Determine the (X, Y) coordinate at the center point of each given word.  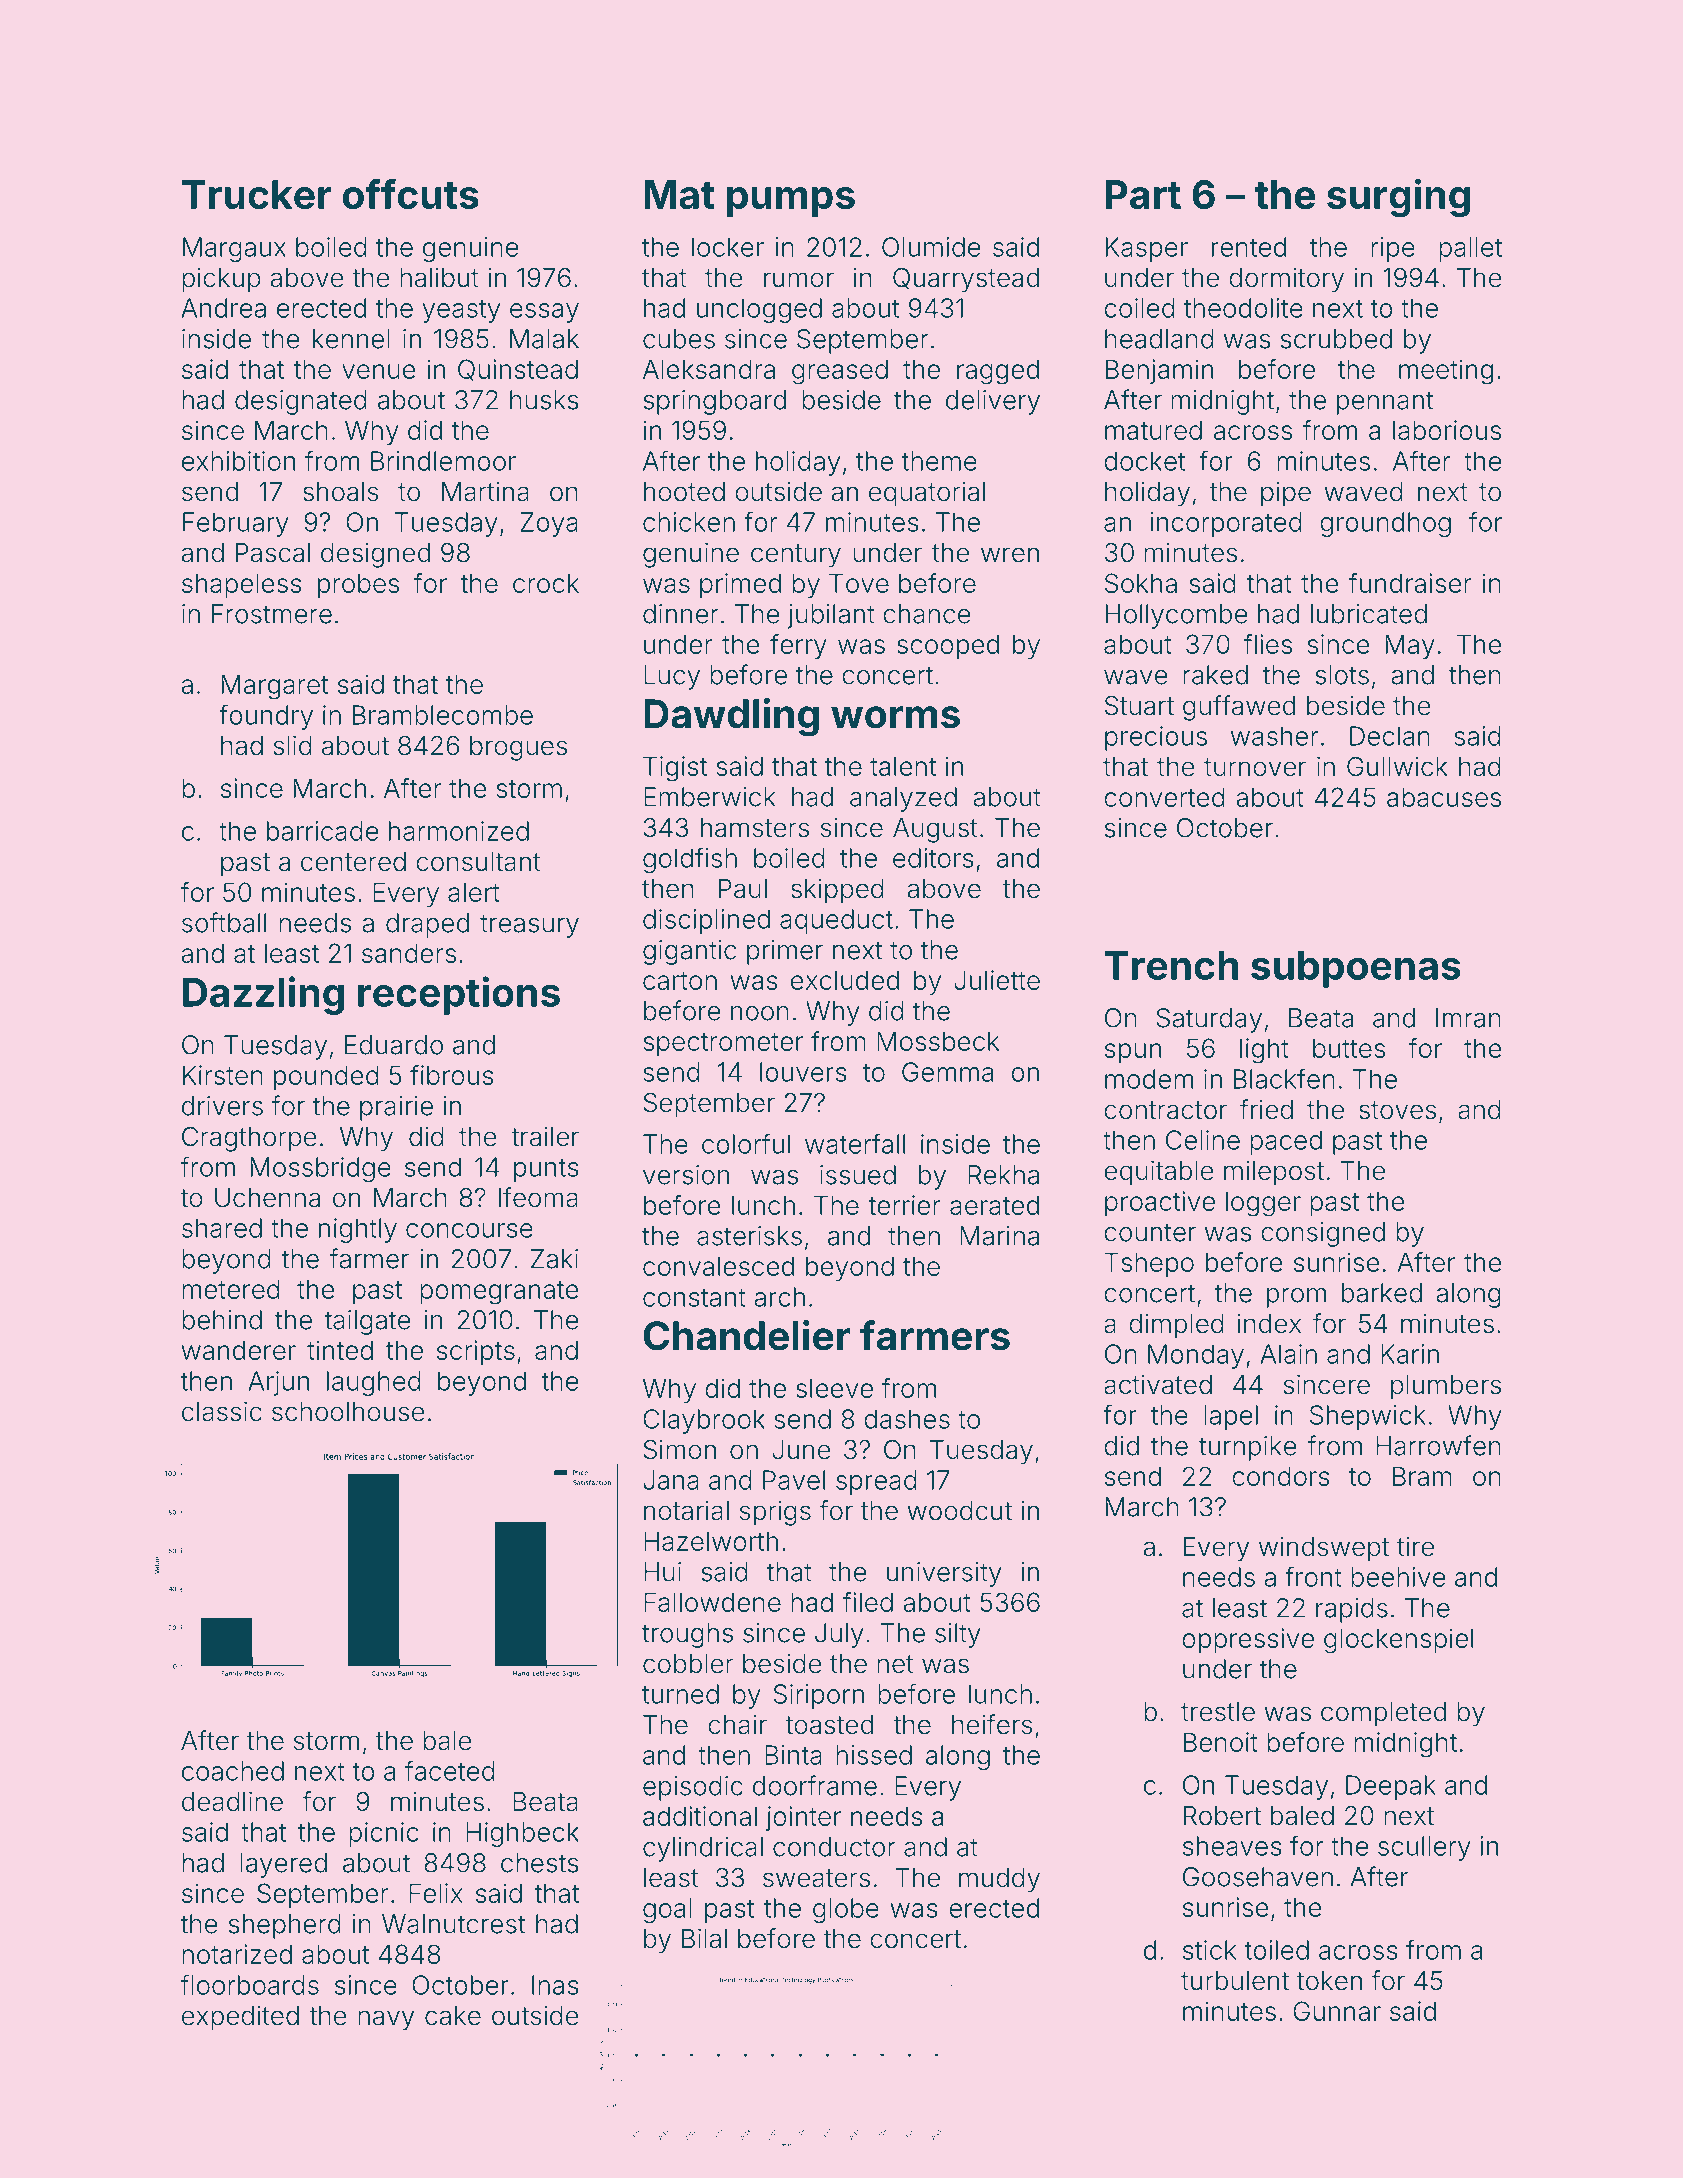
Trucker (256, 194)
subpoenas (1356, 969)
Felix (436, 1893)
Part (1143, 194)
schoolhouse (348, 1412)
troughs (687, 1635)
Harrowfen (1438, 1445)
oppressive (1248, 1640)
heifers (992, 1724)
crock (546, 583)
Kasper (1147, 249)
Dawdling (731, 717)
